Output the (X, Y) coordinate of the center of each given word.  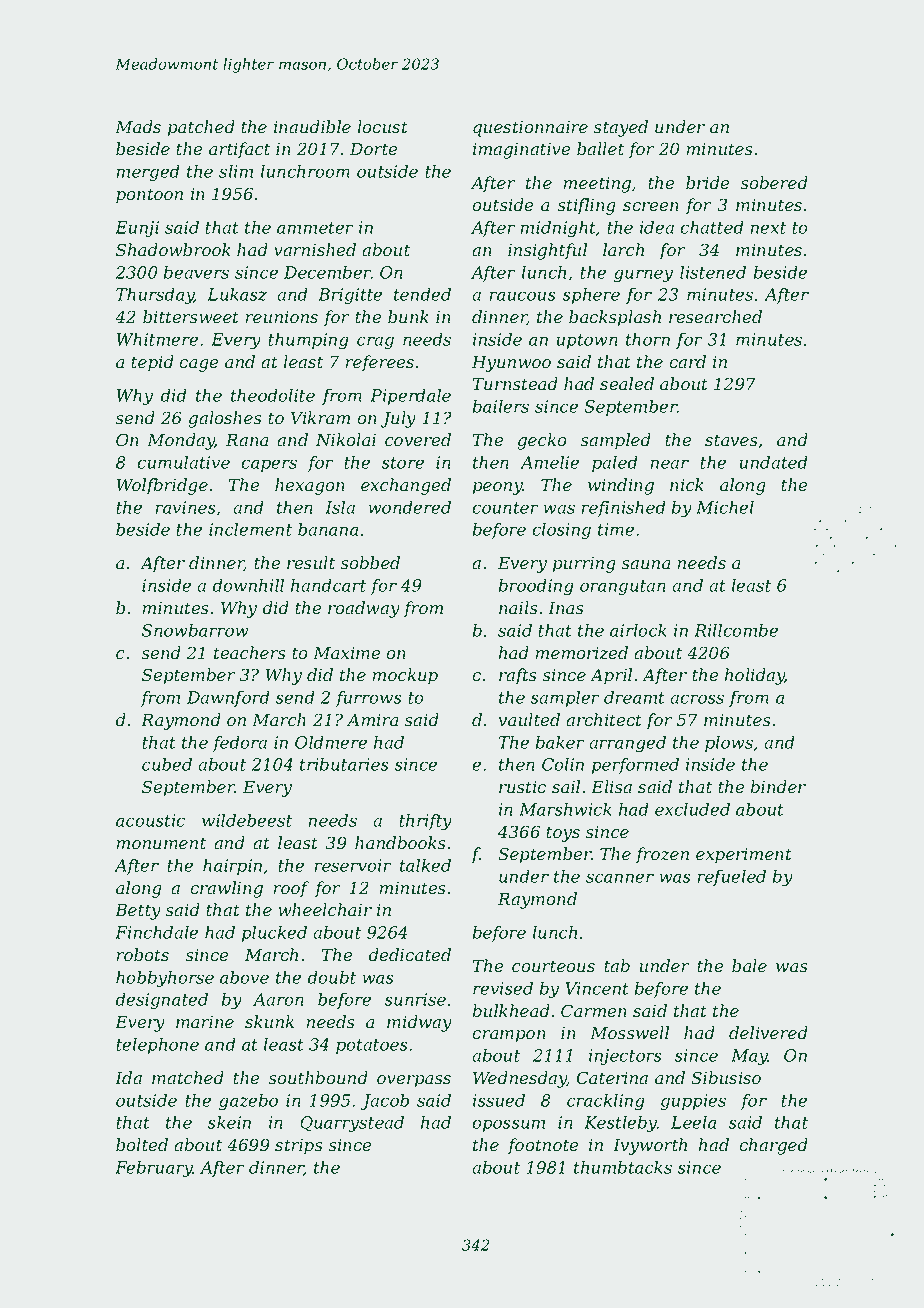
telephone (157, 1045)
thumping (308, 341)
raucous (523, 296)
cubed (167, 764)
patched (201, 128)
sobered (774, 183)
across (697, 699)
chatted (712, 227)
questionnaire (530, 129)
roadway (364, 609)
